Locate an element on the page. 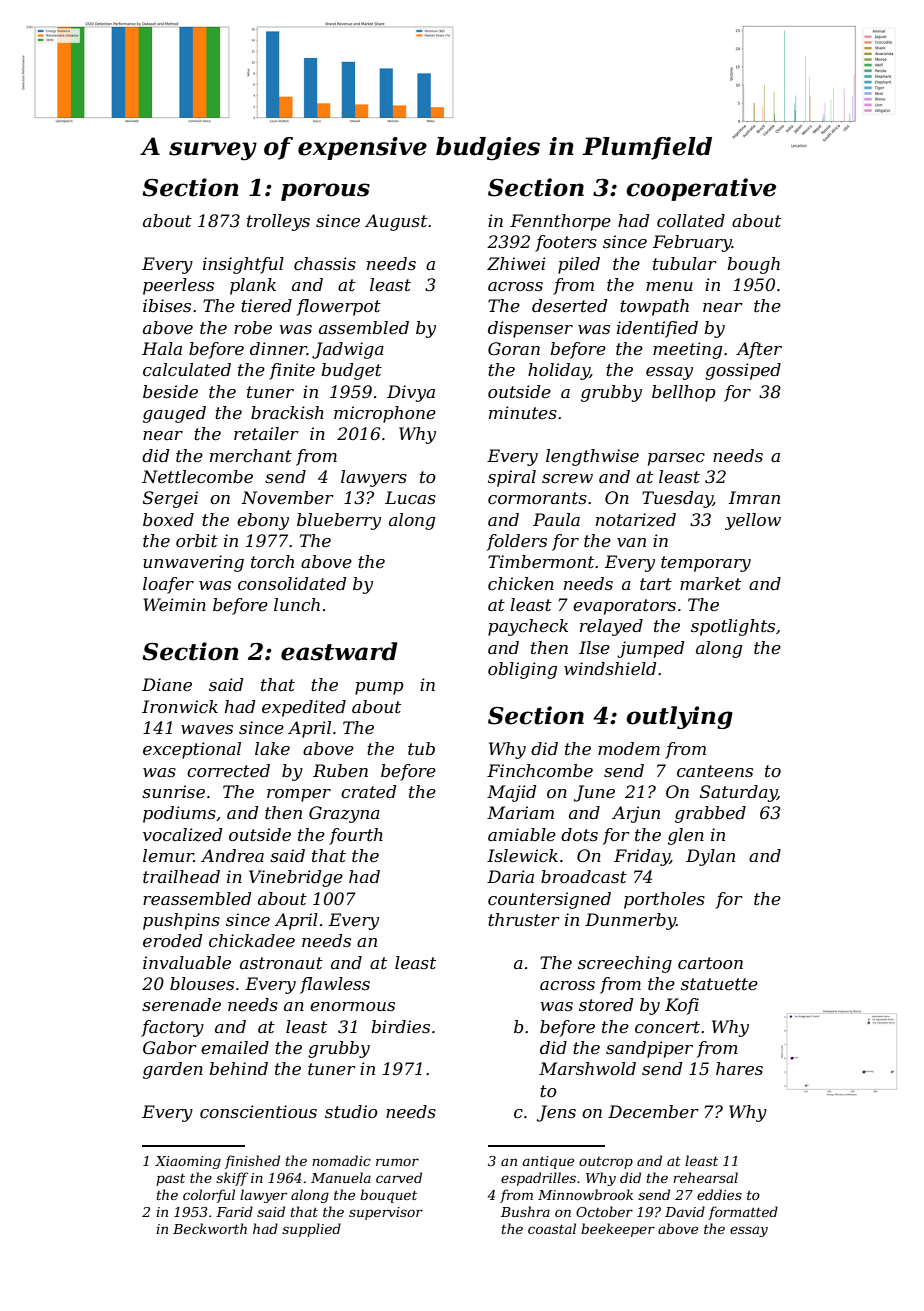  bellhop is located at coordinates (684, 393).
